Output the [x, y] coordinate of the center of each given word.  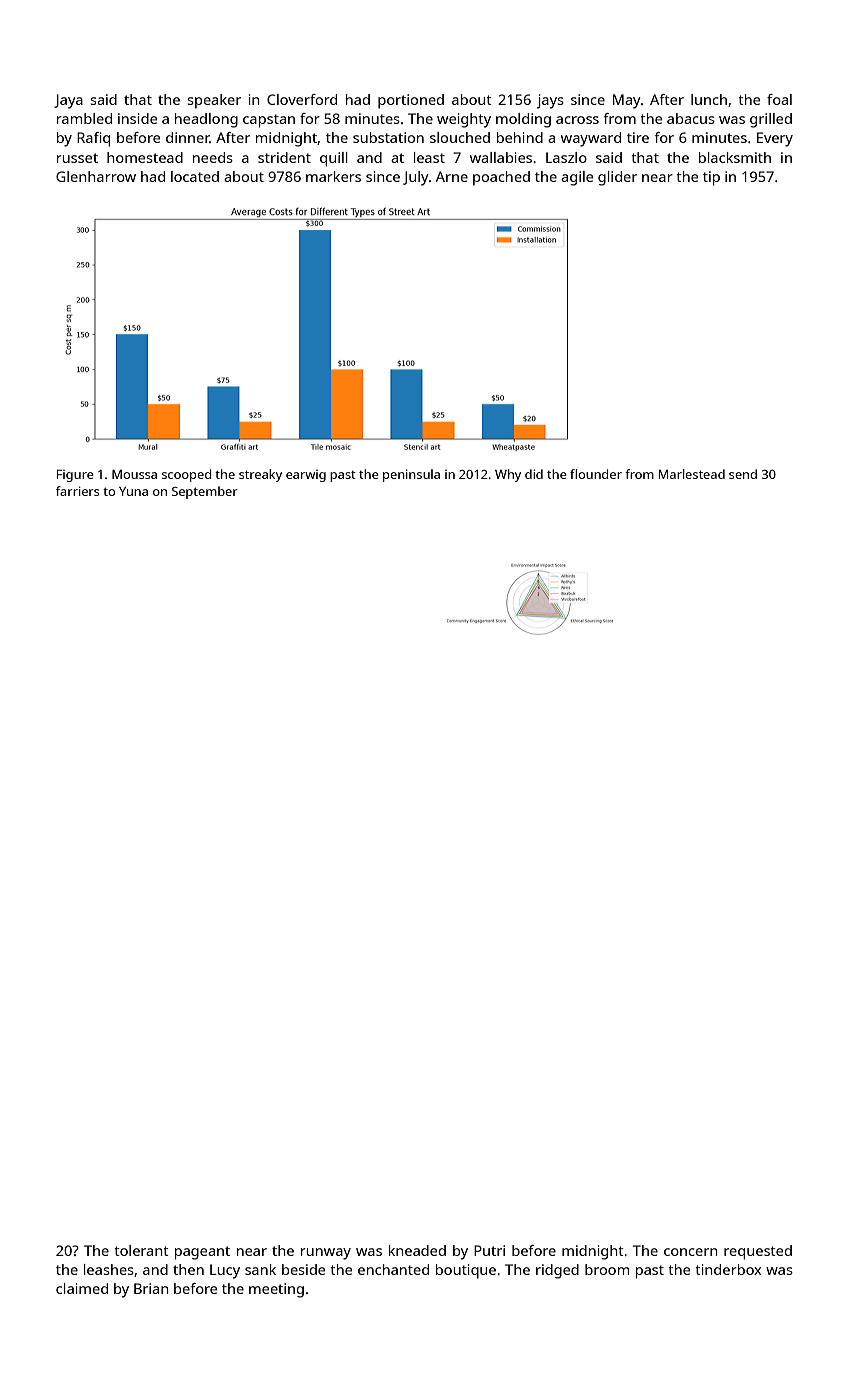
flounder [596, 474]
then [188, 1269]
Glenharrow [96, 176]
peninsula [411, 475]
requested [758, 1252]
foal [779, 99]
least [429, 157]
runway [326, 1254]
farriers [78, 491]
